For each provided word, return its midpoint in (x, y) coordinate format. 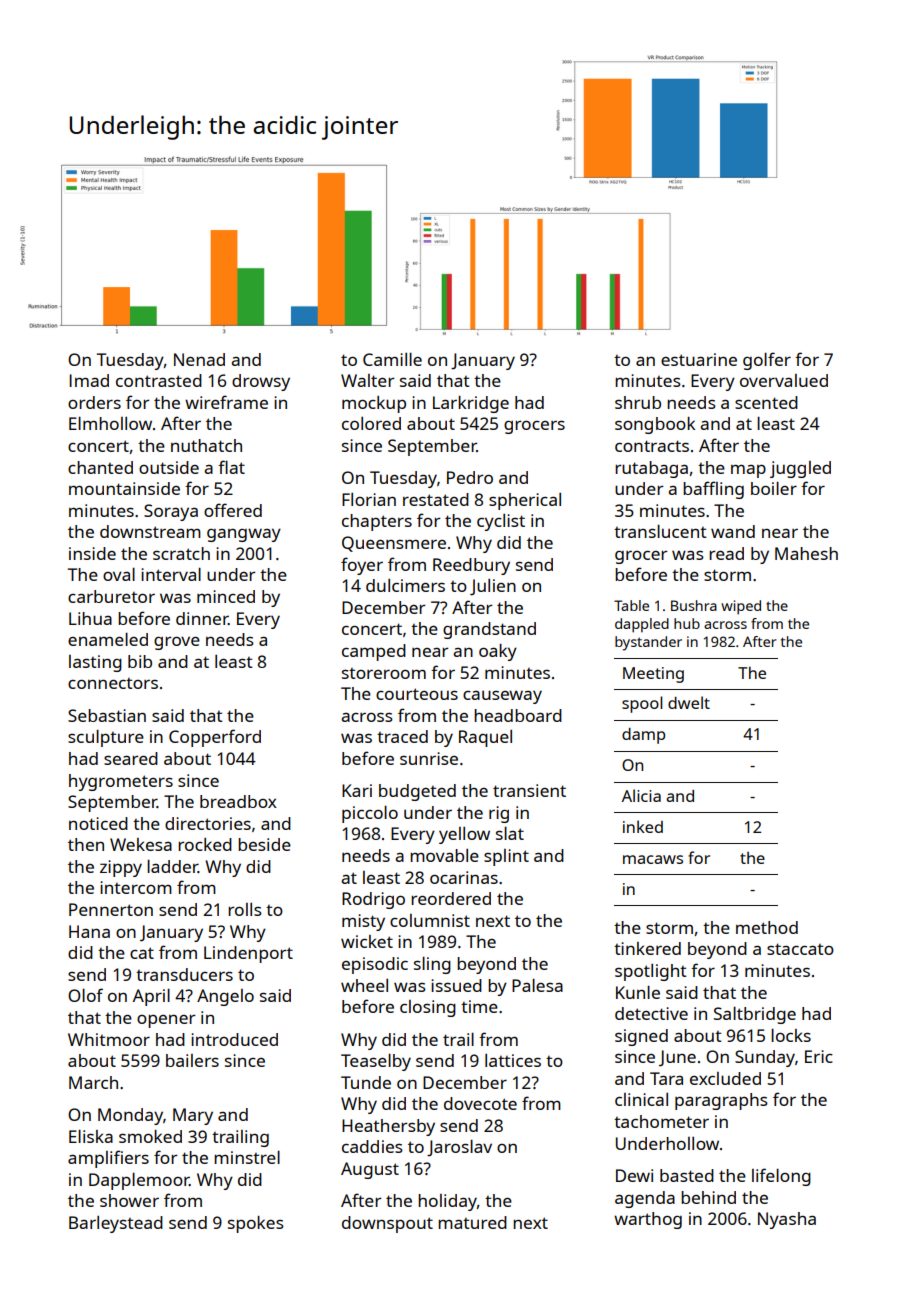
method (767, 927)
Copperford (215, 738)
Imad (89, 380)
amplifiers (108, 1159)
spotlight (651, 972)
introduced (234, 1039)
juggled (800, 469)
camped (374, 652)
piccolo (370, 814)
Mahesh (806, 553)
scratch (181, 553)
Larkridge (471, 404)
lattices (513, 1060)
